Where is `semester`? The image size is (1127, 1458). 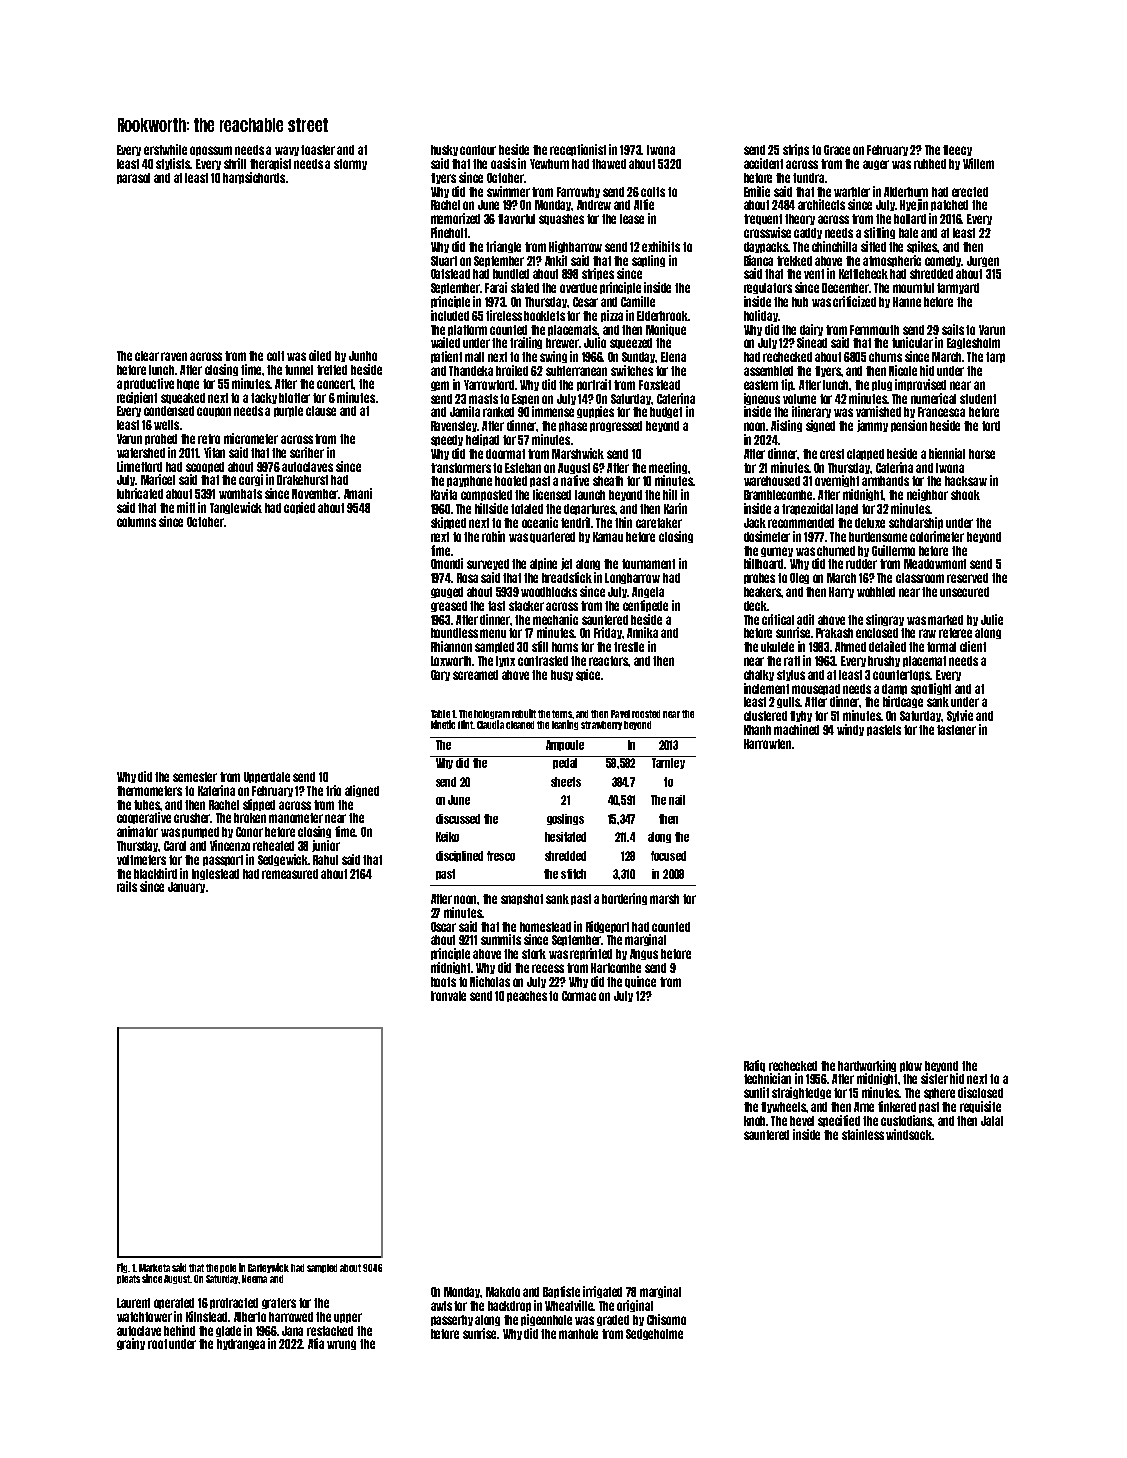
semester is located at coordinates (195, 777).
